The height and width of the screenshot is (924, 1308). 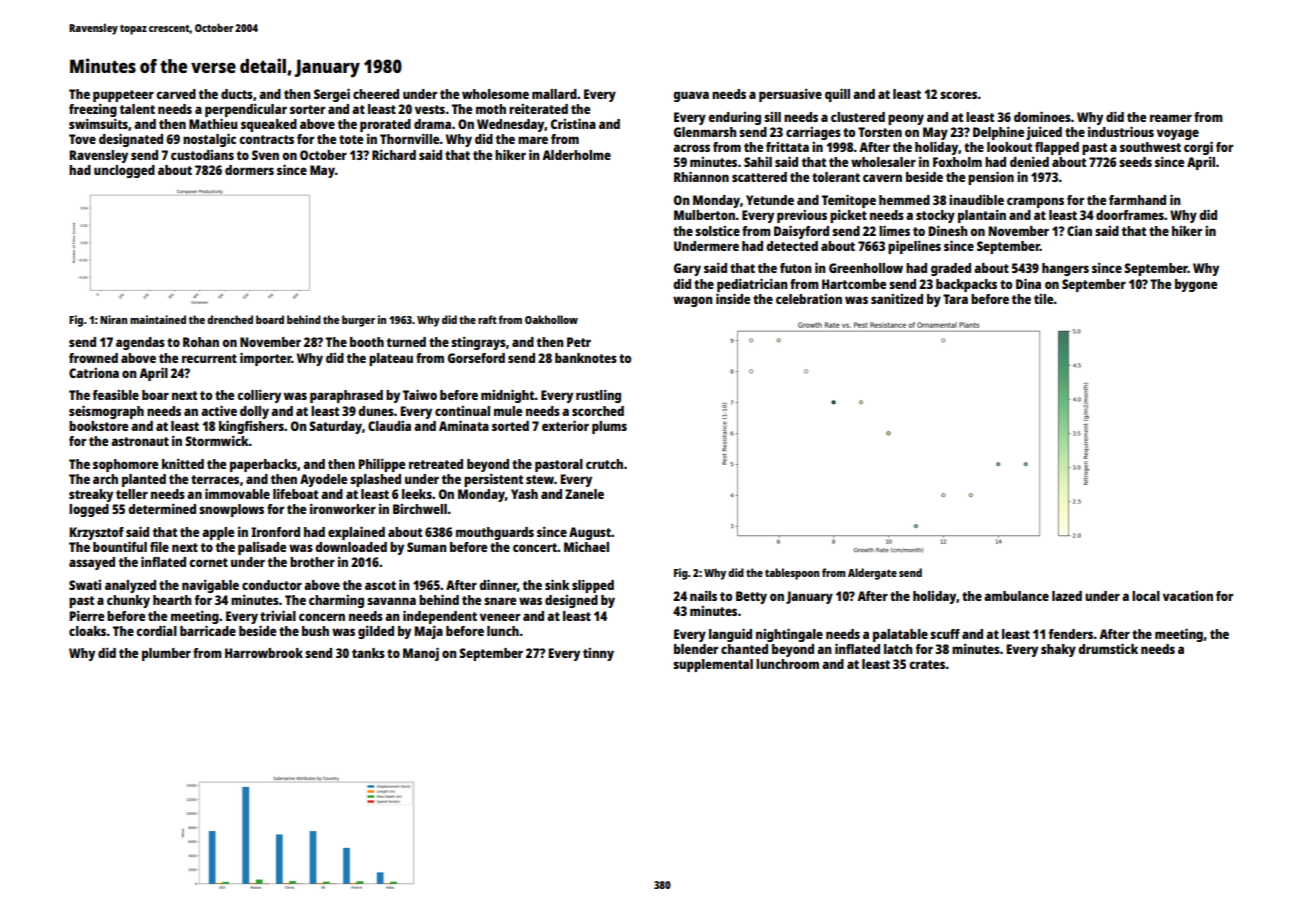 What do you see at coordinates (872, 574) in the screenshot?
I see `Aldergate` at bounding box center [872, 574].
